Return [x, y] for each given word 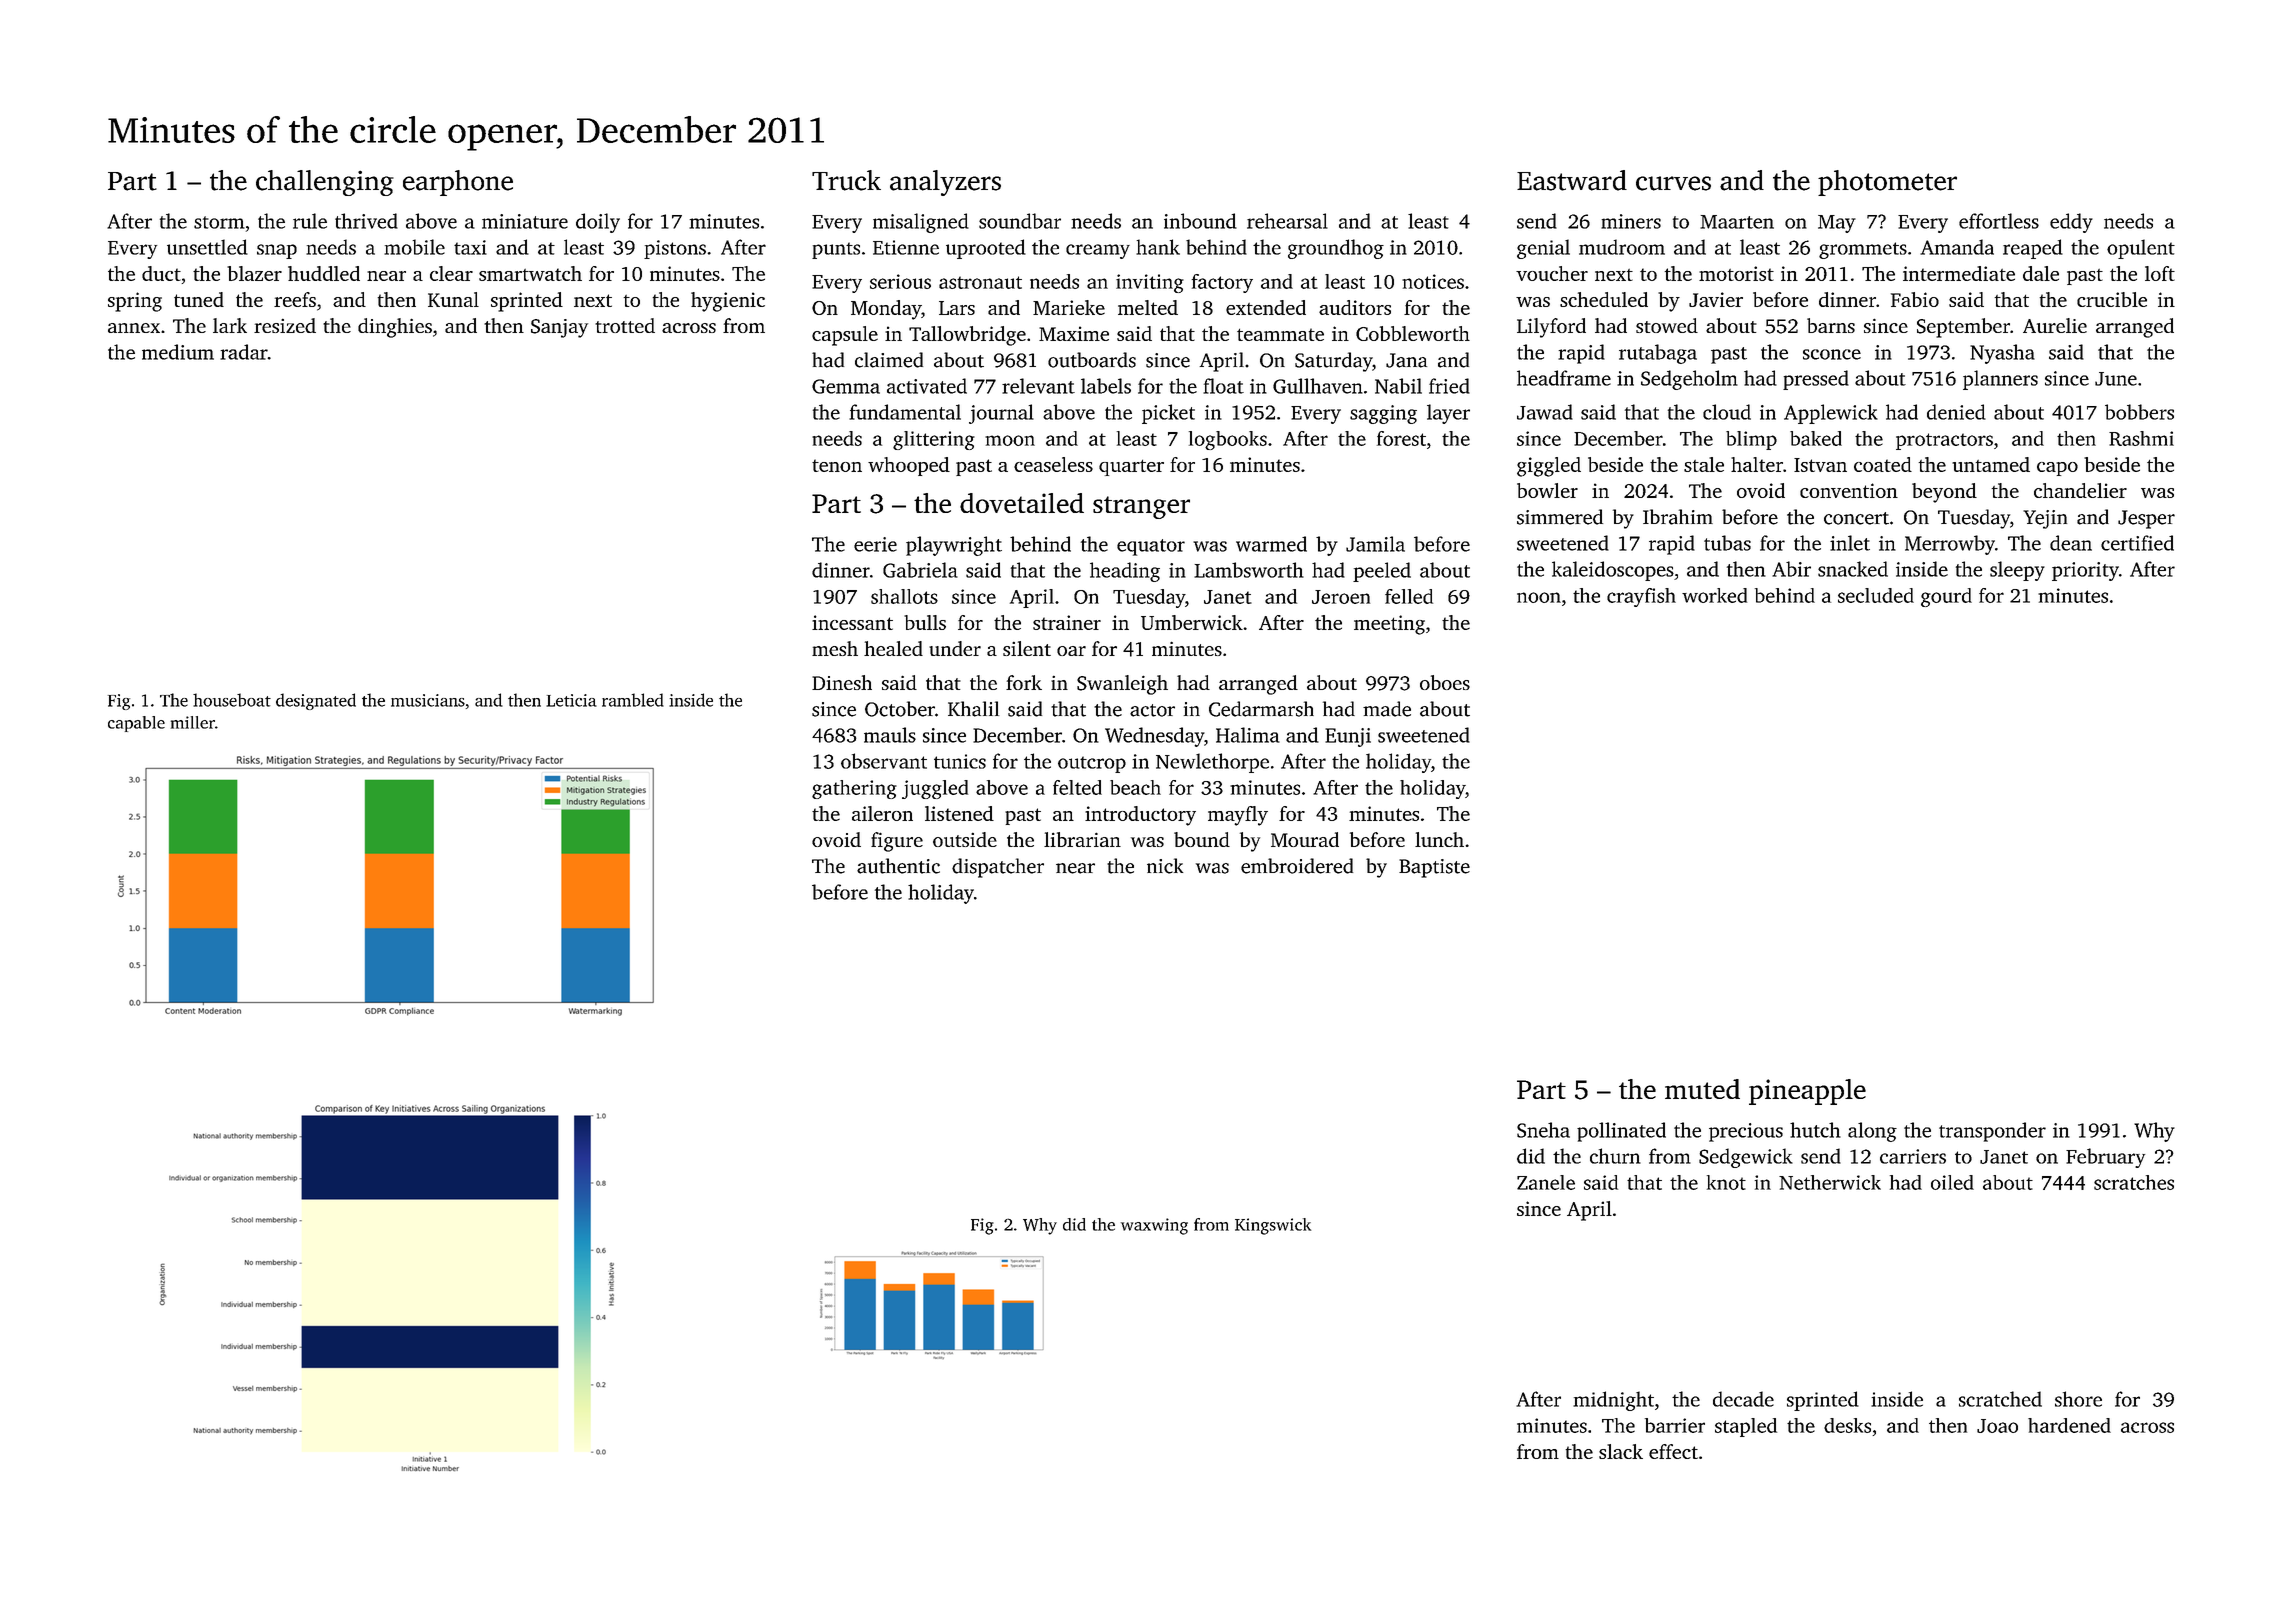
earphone [458, 183]
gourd [1946, 597]
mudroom [1622, 247]
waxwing [1154, 1226]
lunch [1439, 839]
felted [1077, 787]
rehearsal [1287, 221]
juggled [935, 789]
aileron [882, 813]
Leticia [571, 700]
